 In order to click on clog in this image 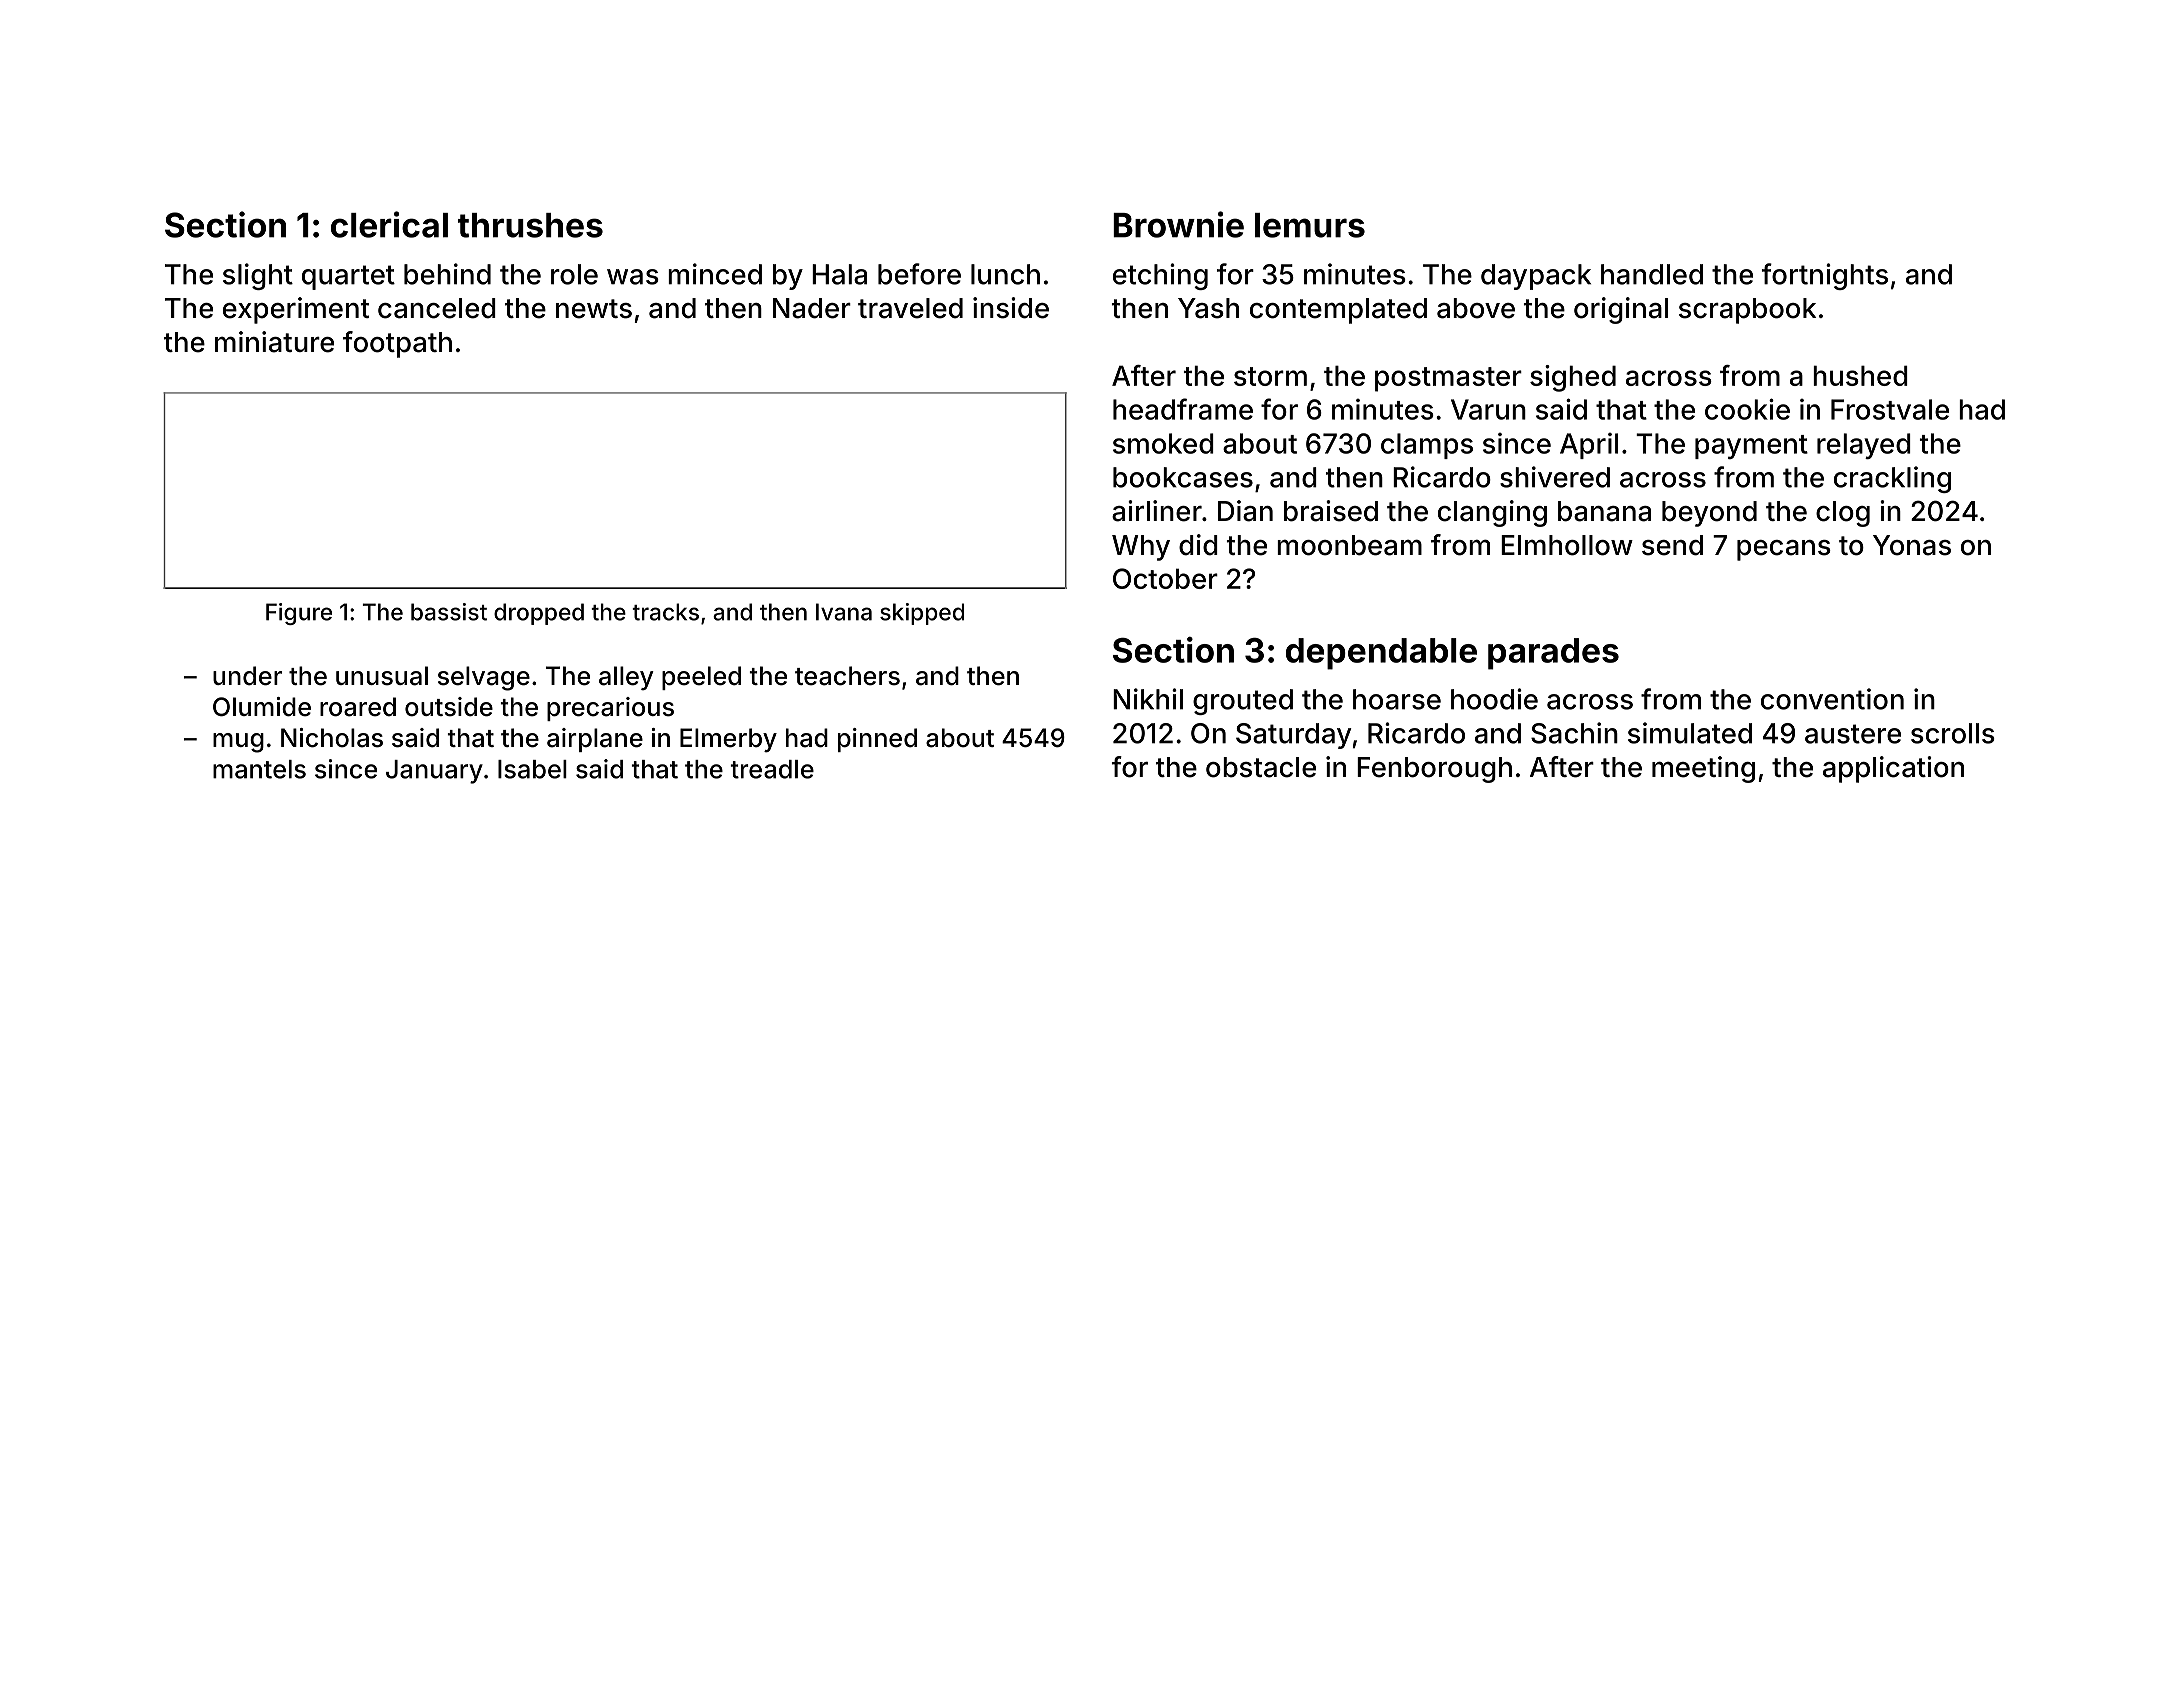, I will do `click(1843, 514)`.
